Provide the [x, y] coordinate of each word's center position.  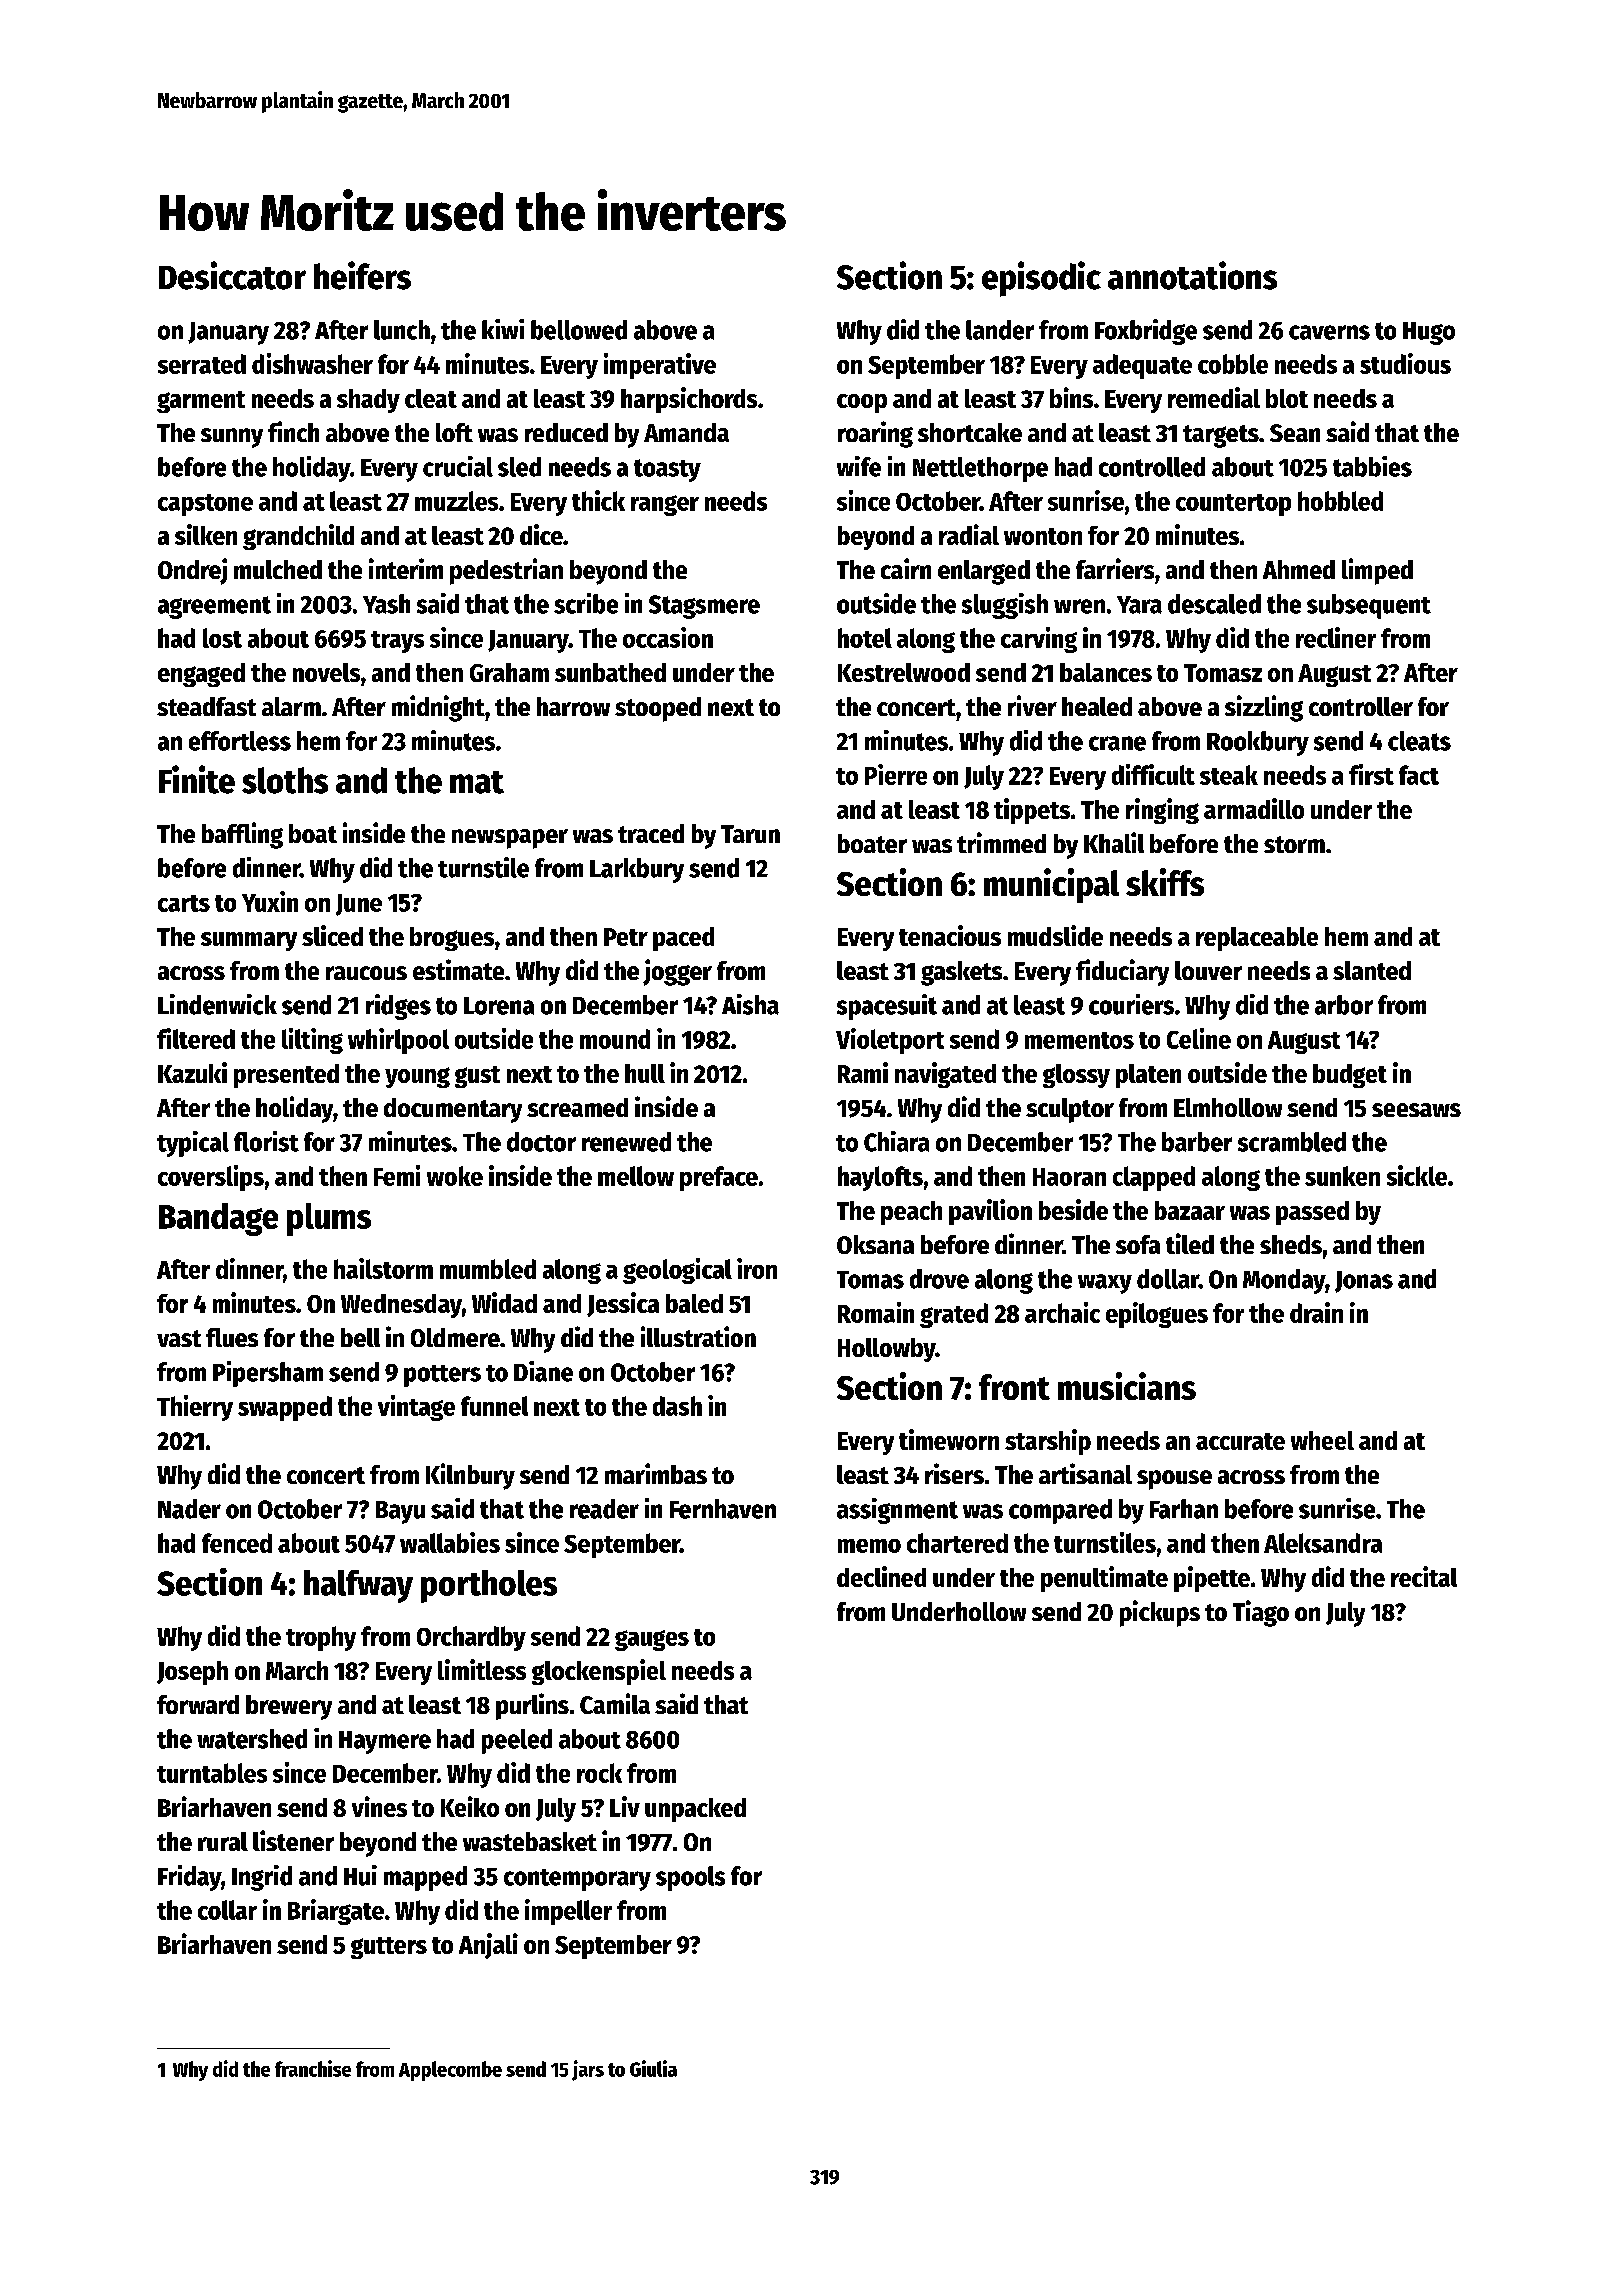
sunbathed [610, 672]
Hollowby [887, 1350]
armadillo [1254, 808]
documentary [453, 1110]
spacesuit [887, 1007]
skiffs [1165, 882]
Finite [197, 779]
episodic [1041, 279]
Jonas [1364, 1282]
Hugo [1429, 333]
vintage [416, 1408]
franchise [313, 2068]
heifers [362, 275]
